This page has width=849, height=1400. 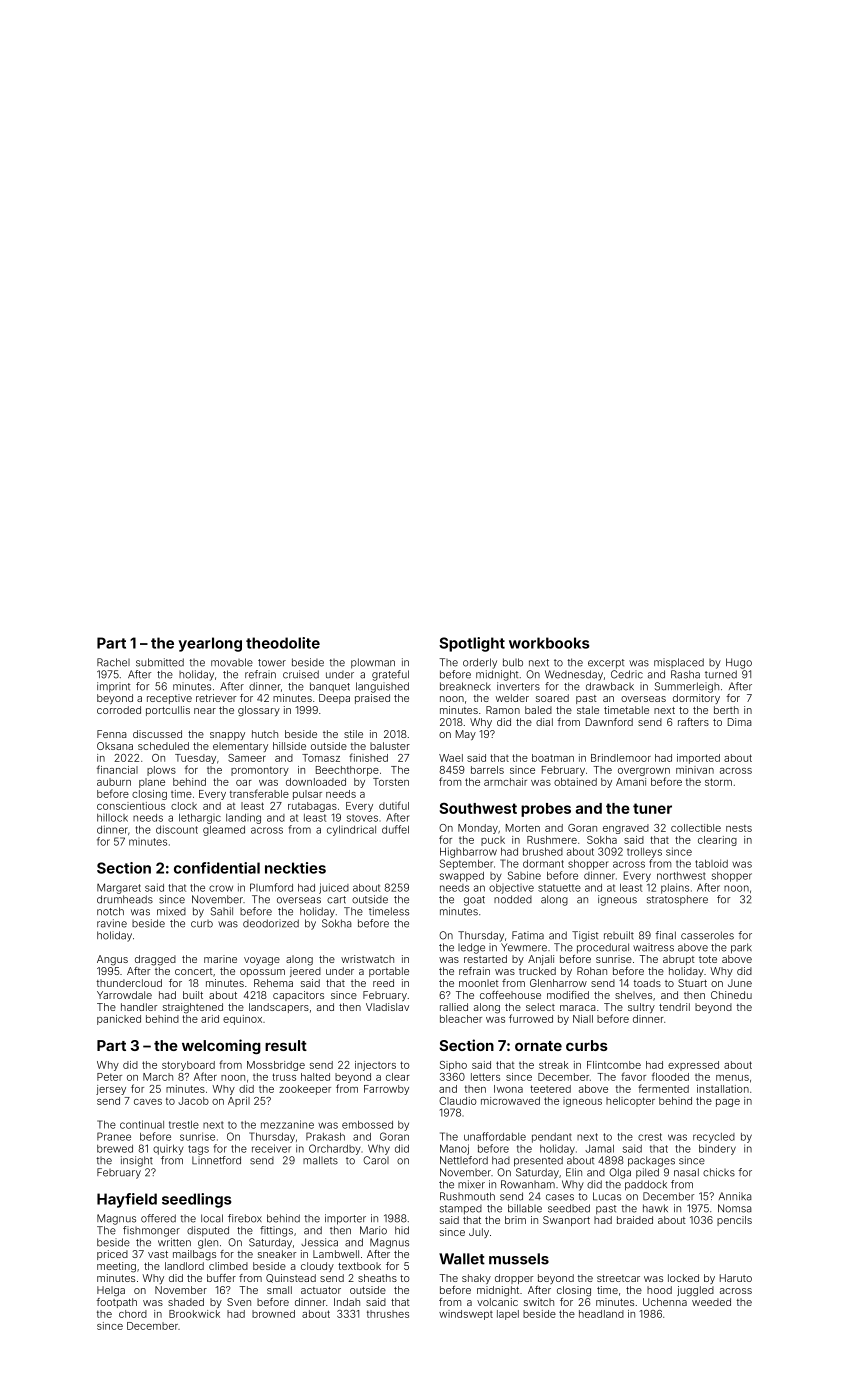 What do you see at coordinates (711, 863) in the page?
I see `tabloid` at bounding box center [711, 863].
